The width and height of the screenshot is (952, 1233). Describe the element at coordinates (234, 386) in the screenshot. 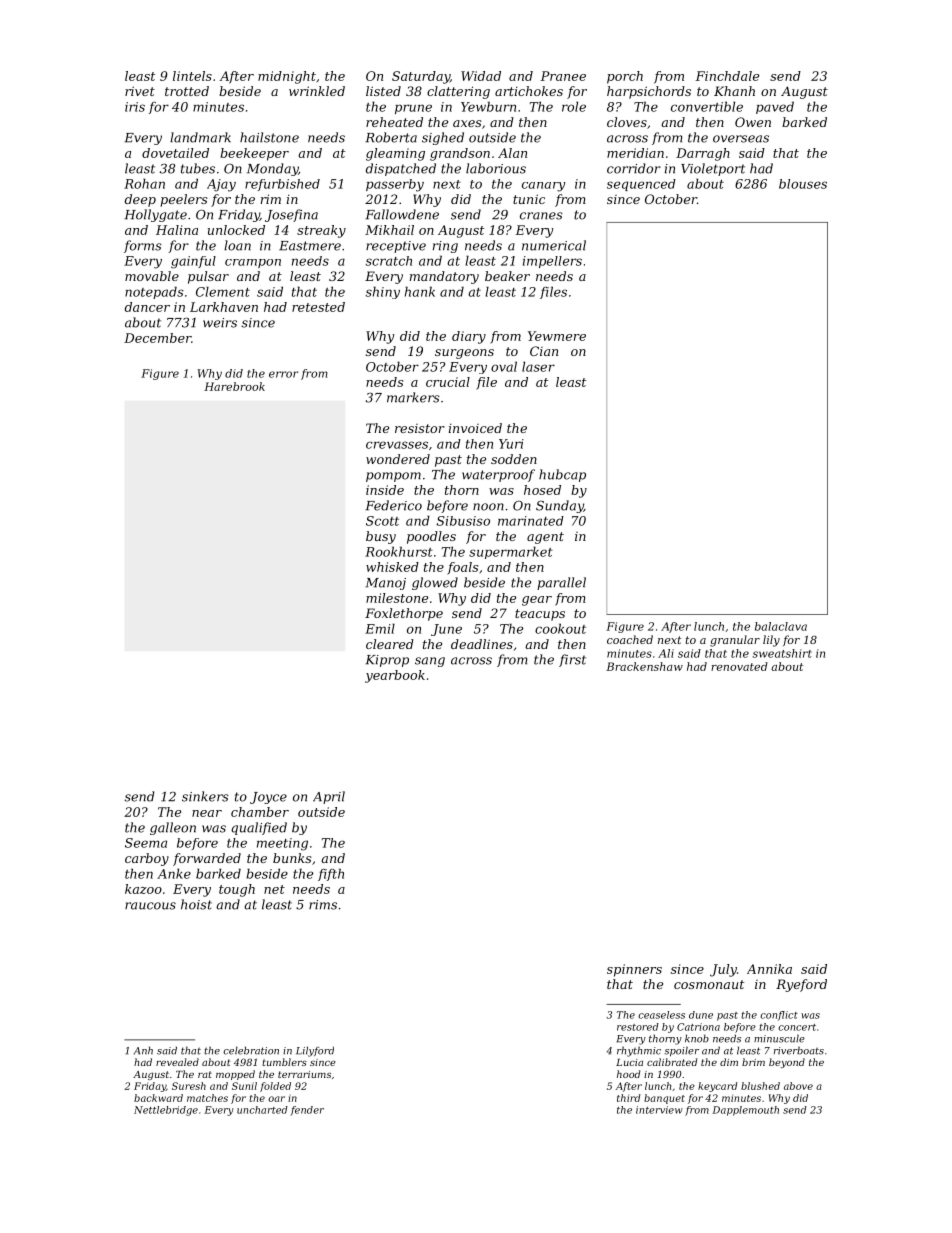

I see `Harebrook` at that location.
